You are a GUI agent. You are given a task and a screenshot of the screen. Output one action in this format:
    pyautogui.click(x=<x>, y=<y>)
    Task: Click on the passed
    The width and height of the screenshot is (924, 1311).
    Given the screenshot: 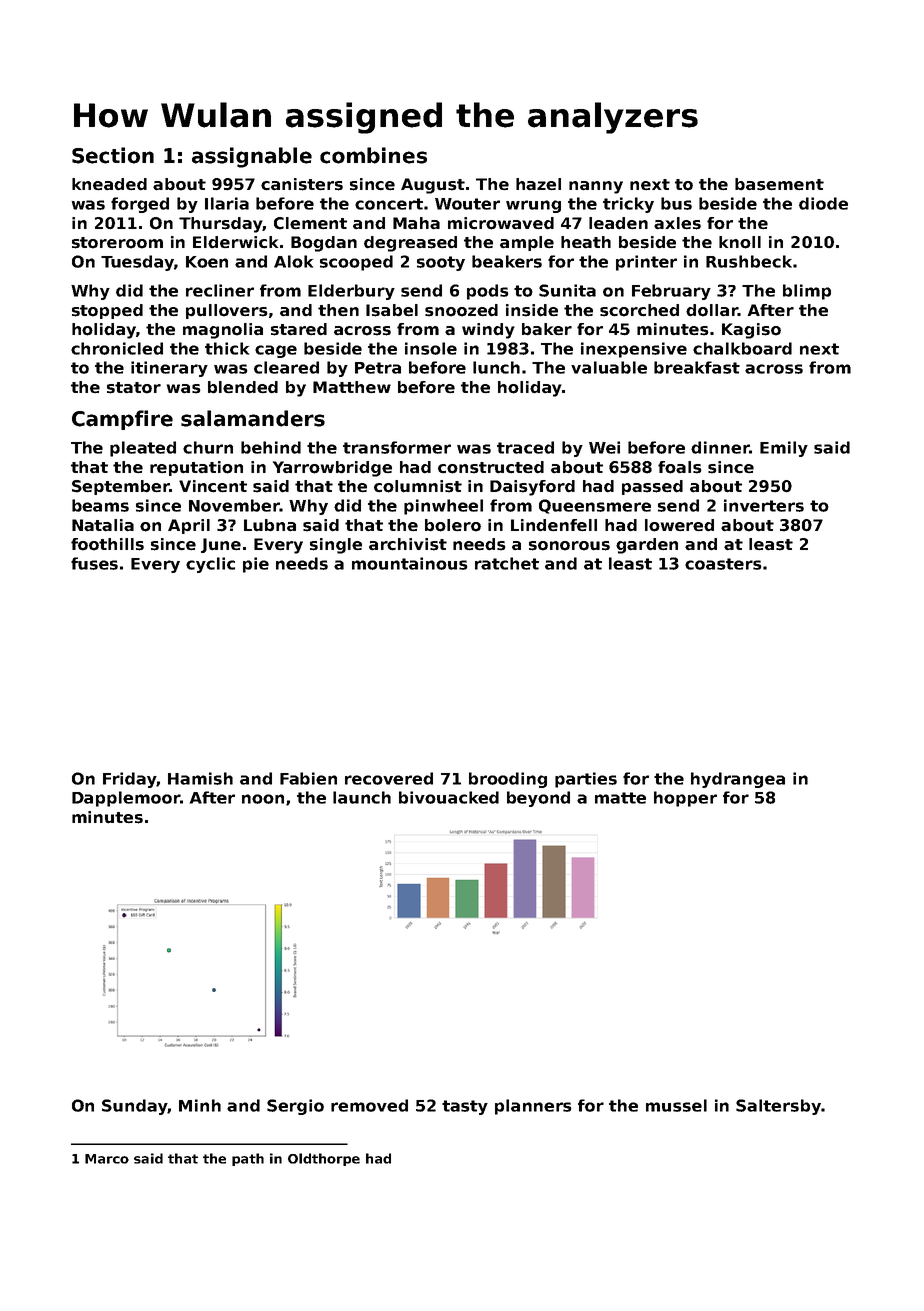 What is the action you would take?
    pyautogui.click(x=652, y=487)
